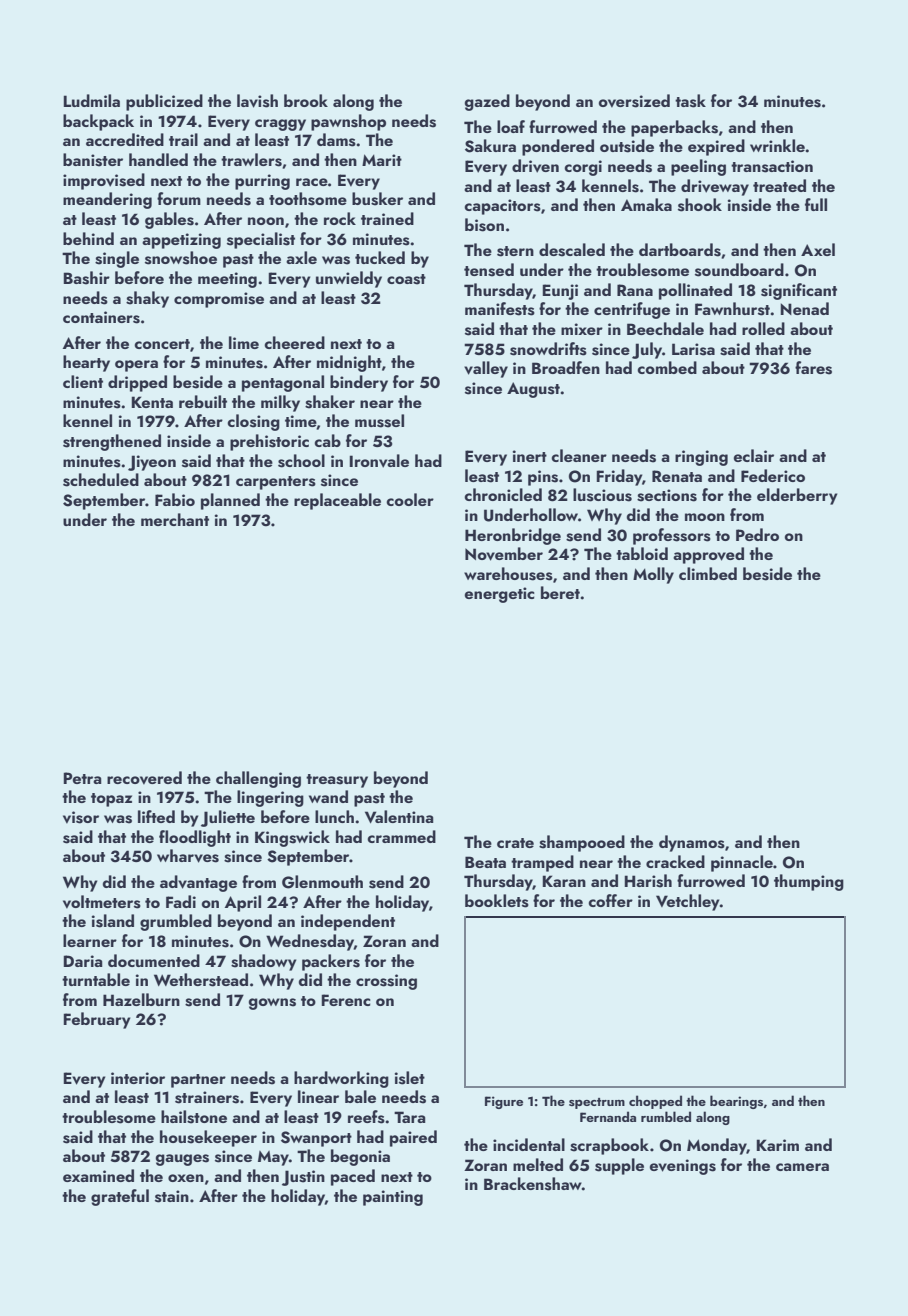  What do you see at coordinates (690, 101) in the screenshot?
I see `task` at bounding box center [690, 101].
